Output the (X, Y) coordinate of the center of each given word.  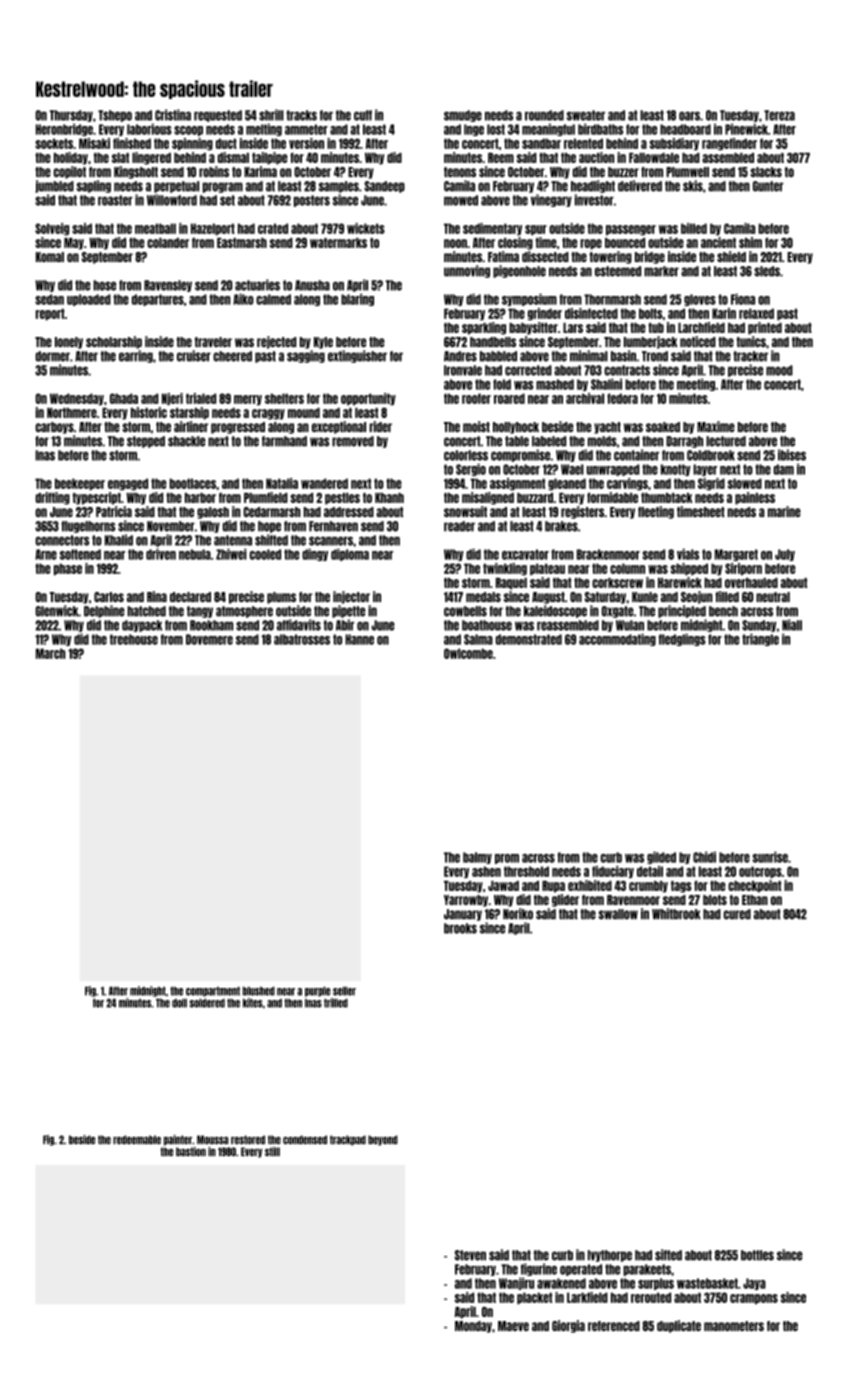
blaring (357, 299)
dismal (233, 157)
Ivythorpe (610, 1256)
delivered (640, 186)
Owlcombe (468, 653)
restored (248, 1139)
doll (179, 1003)
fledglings (682, 639)
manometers (734, 1326)
